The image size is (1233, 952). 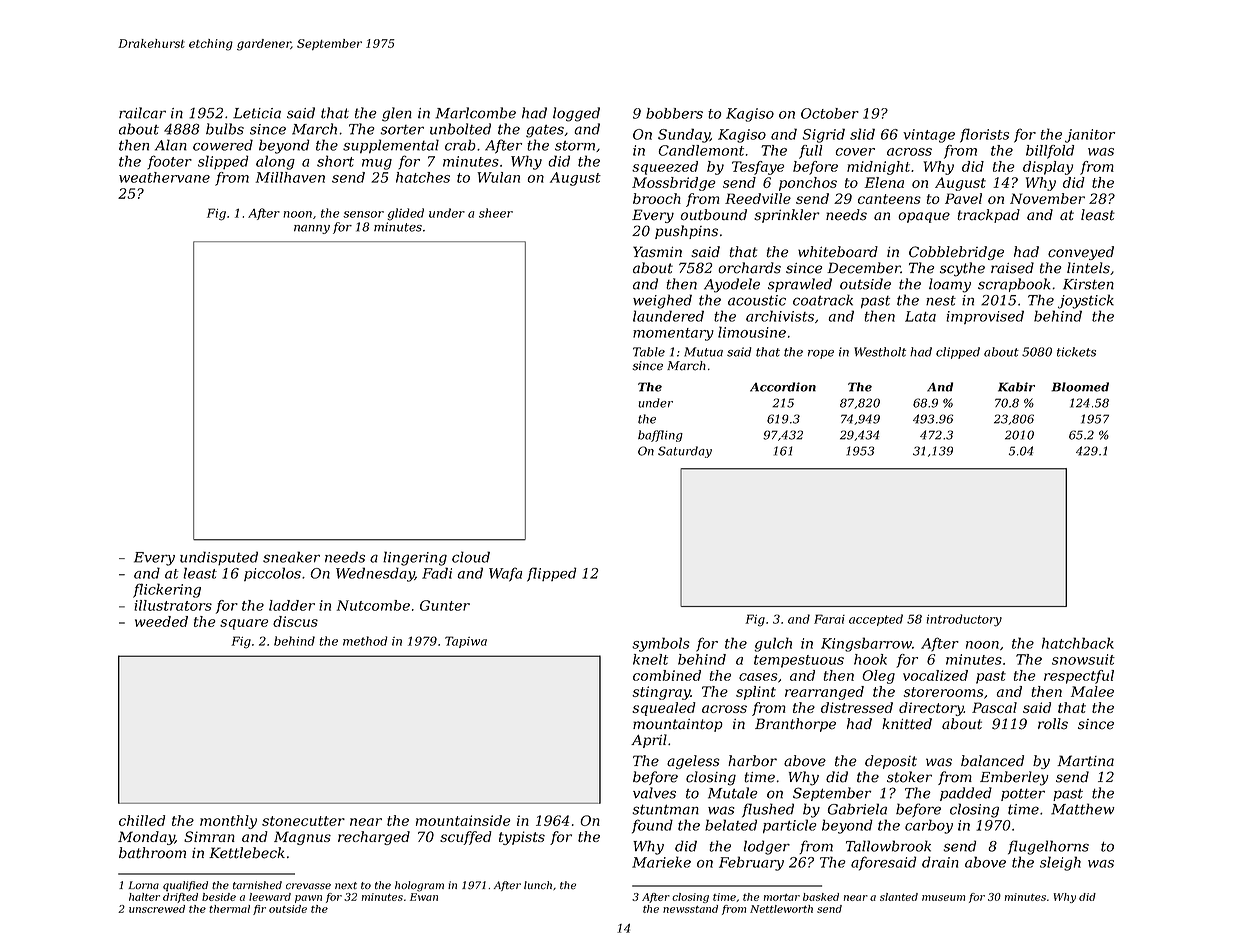 I want to click on weathervane, so click(x=164, y=177).
